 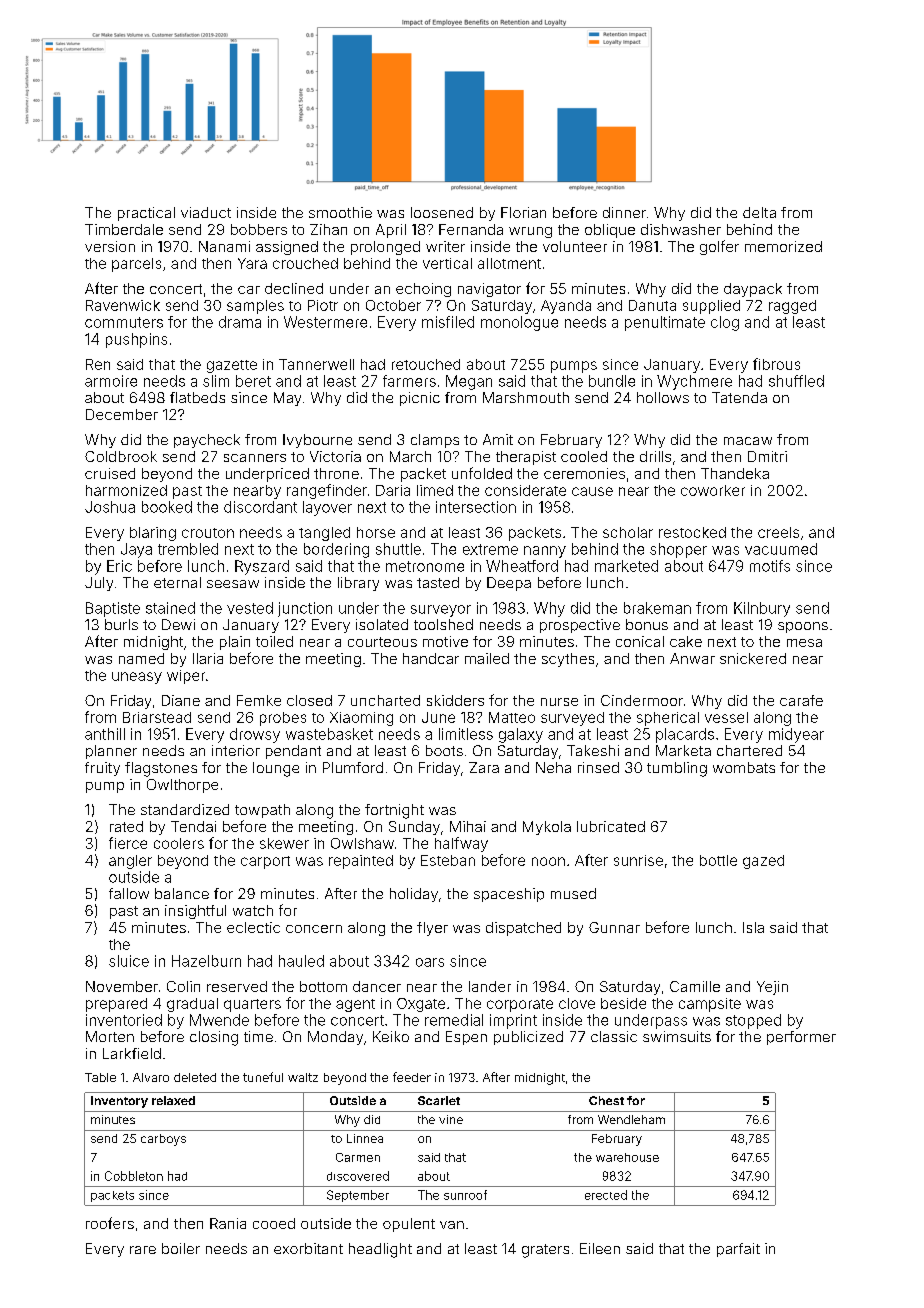 What do you see at coordinates (801, 1038) in the document?
I see `performer` at bounding box center [801, 1038].
